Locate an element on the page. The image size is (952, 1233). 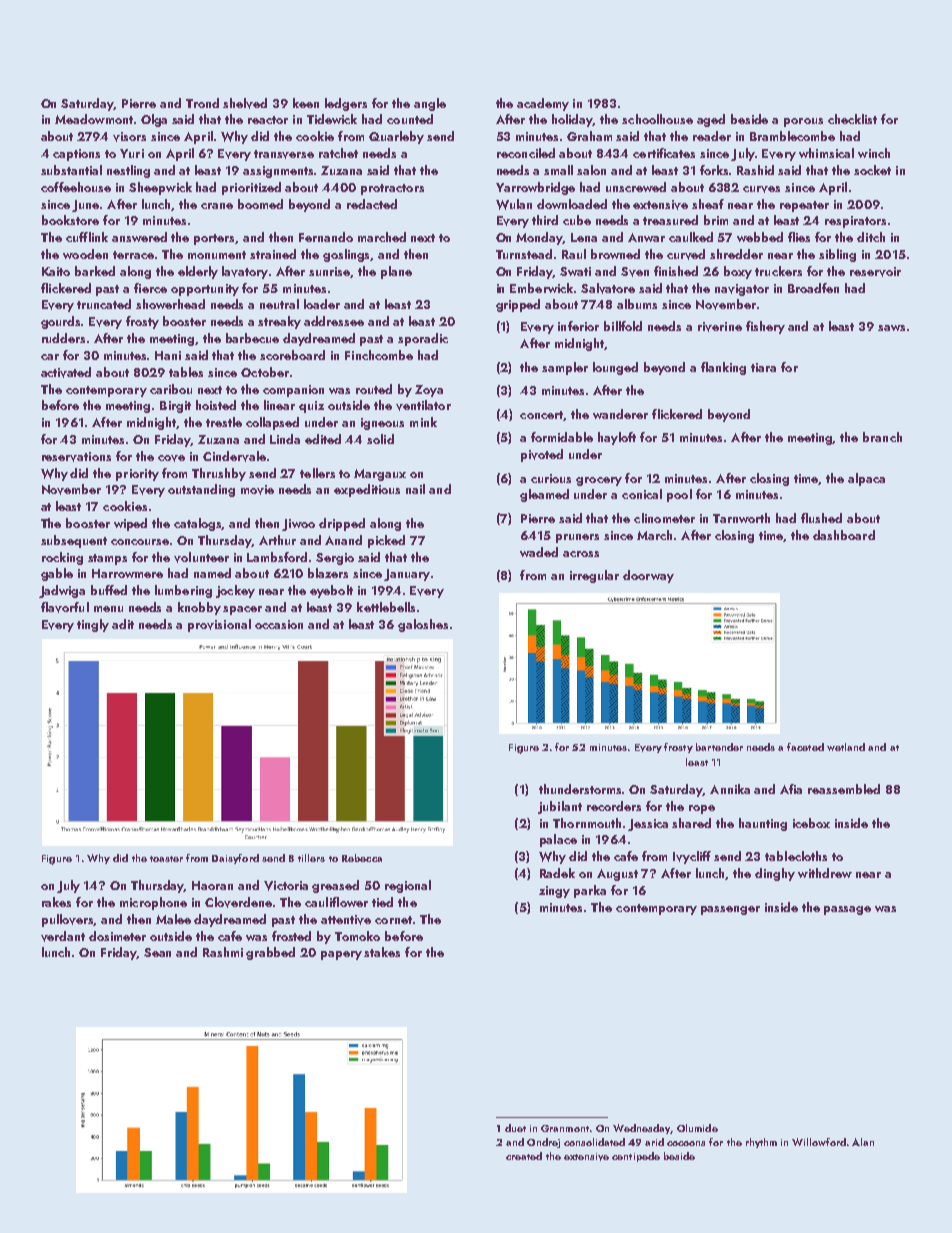
tablecloths is located at coordinates (796, 856).
